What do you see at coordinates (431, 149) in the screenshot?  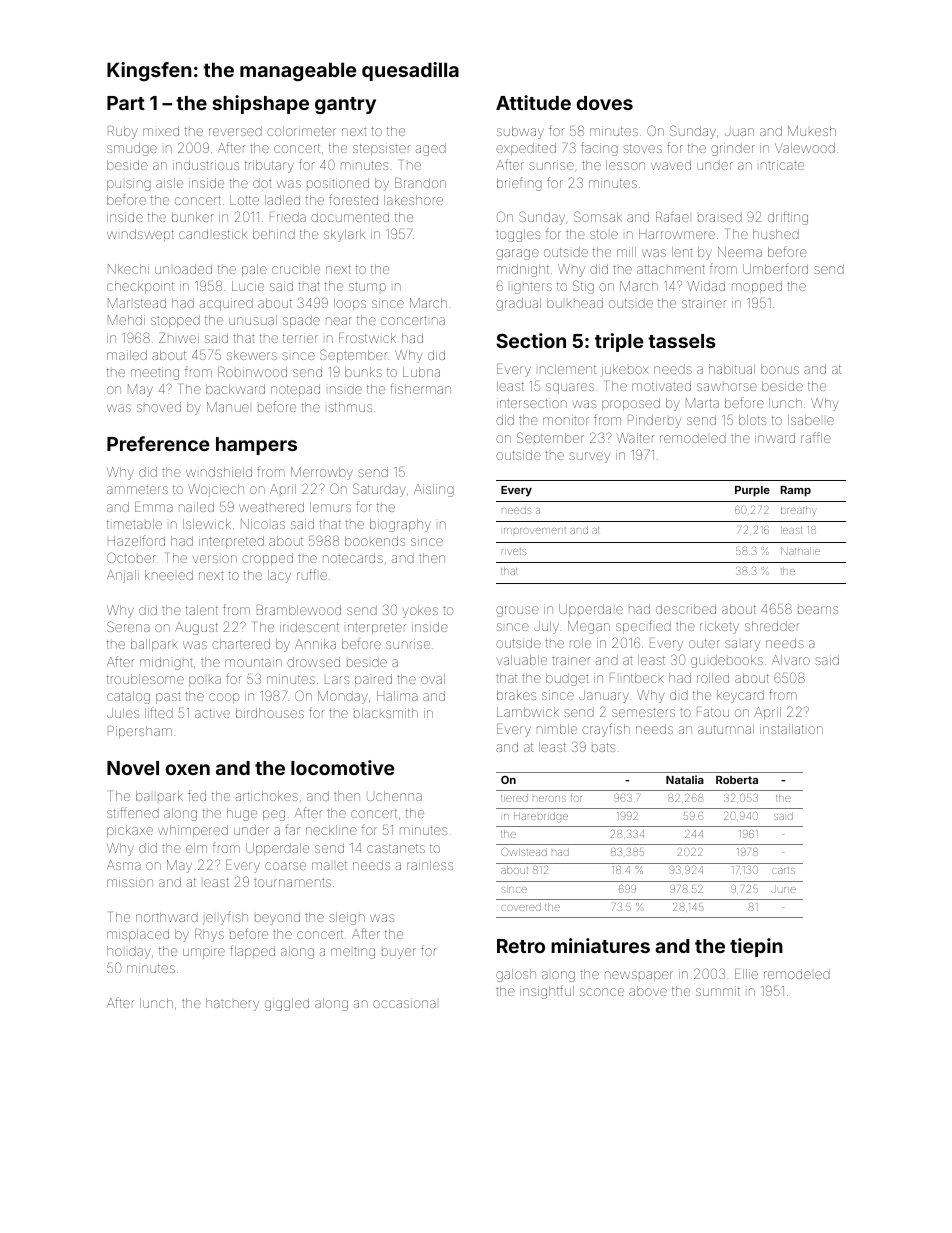 I see `aged` at bounding box center [431, 149].
